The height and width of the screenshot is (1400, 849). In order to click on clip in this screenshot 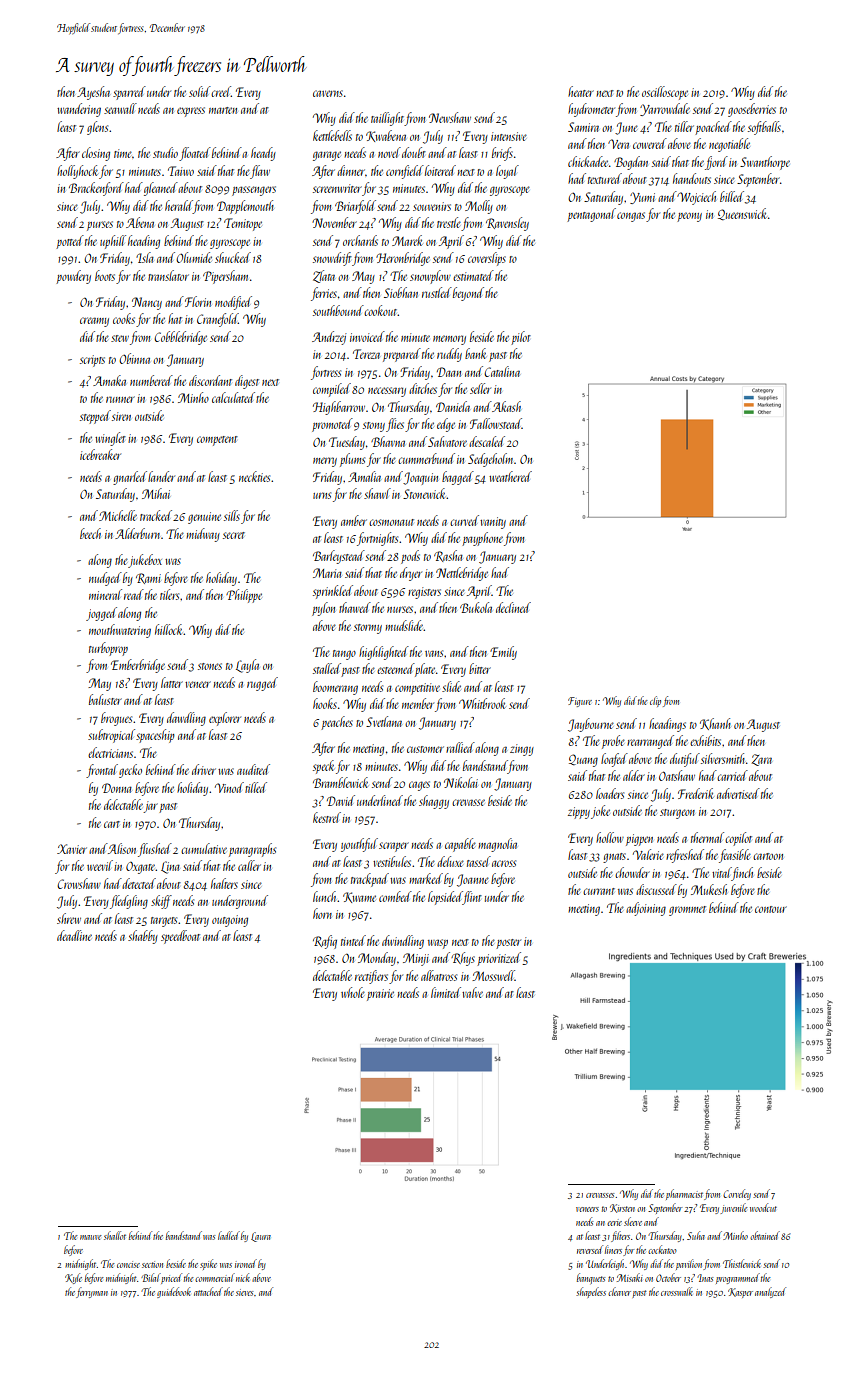, I will do `click(655, 701)`.
